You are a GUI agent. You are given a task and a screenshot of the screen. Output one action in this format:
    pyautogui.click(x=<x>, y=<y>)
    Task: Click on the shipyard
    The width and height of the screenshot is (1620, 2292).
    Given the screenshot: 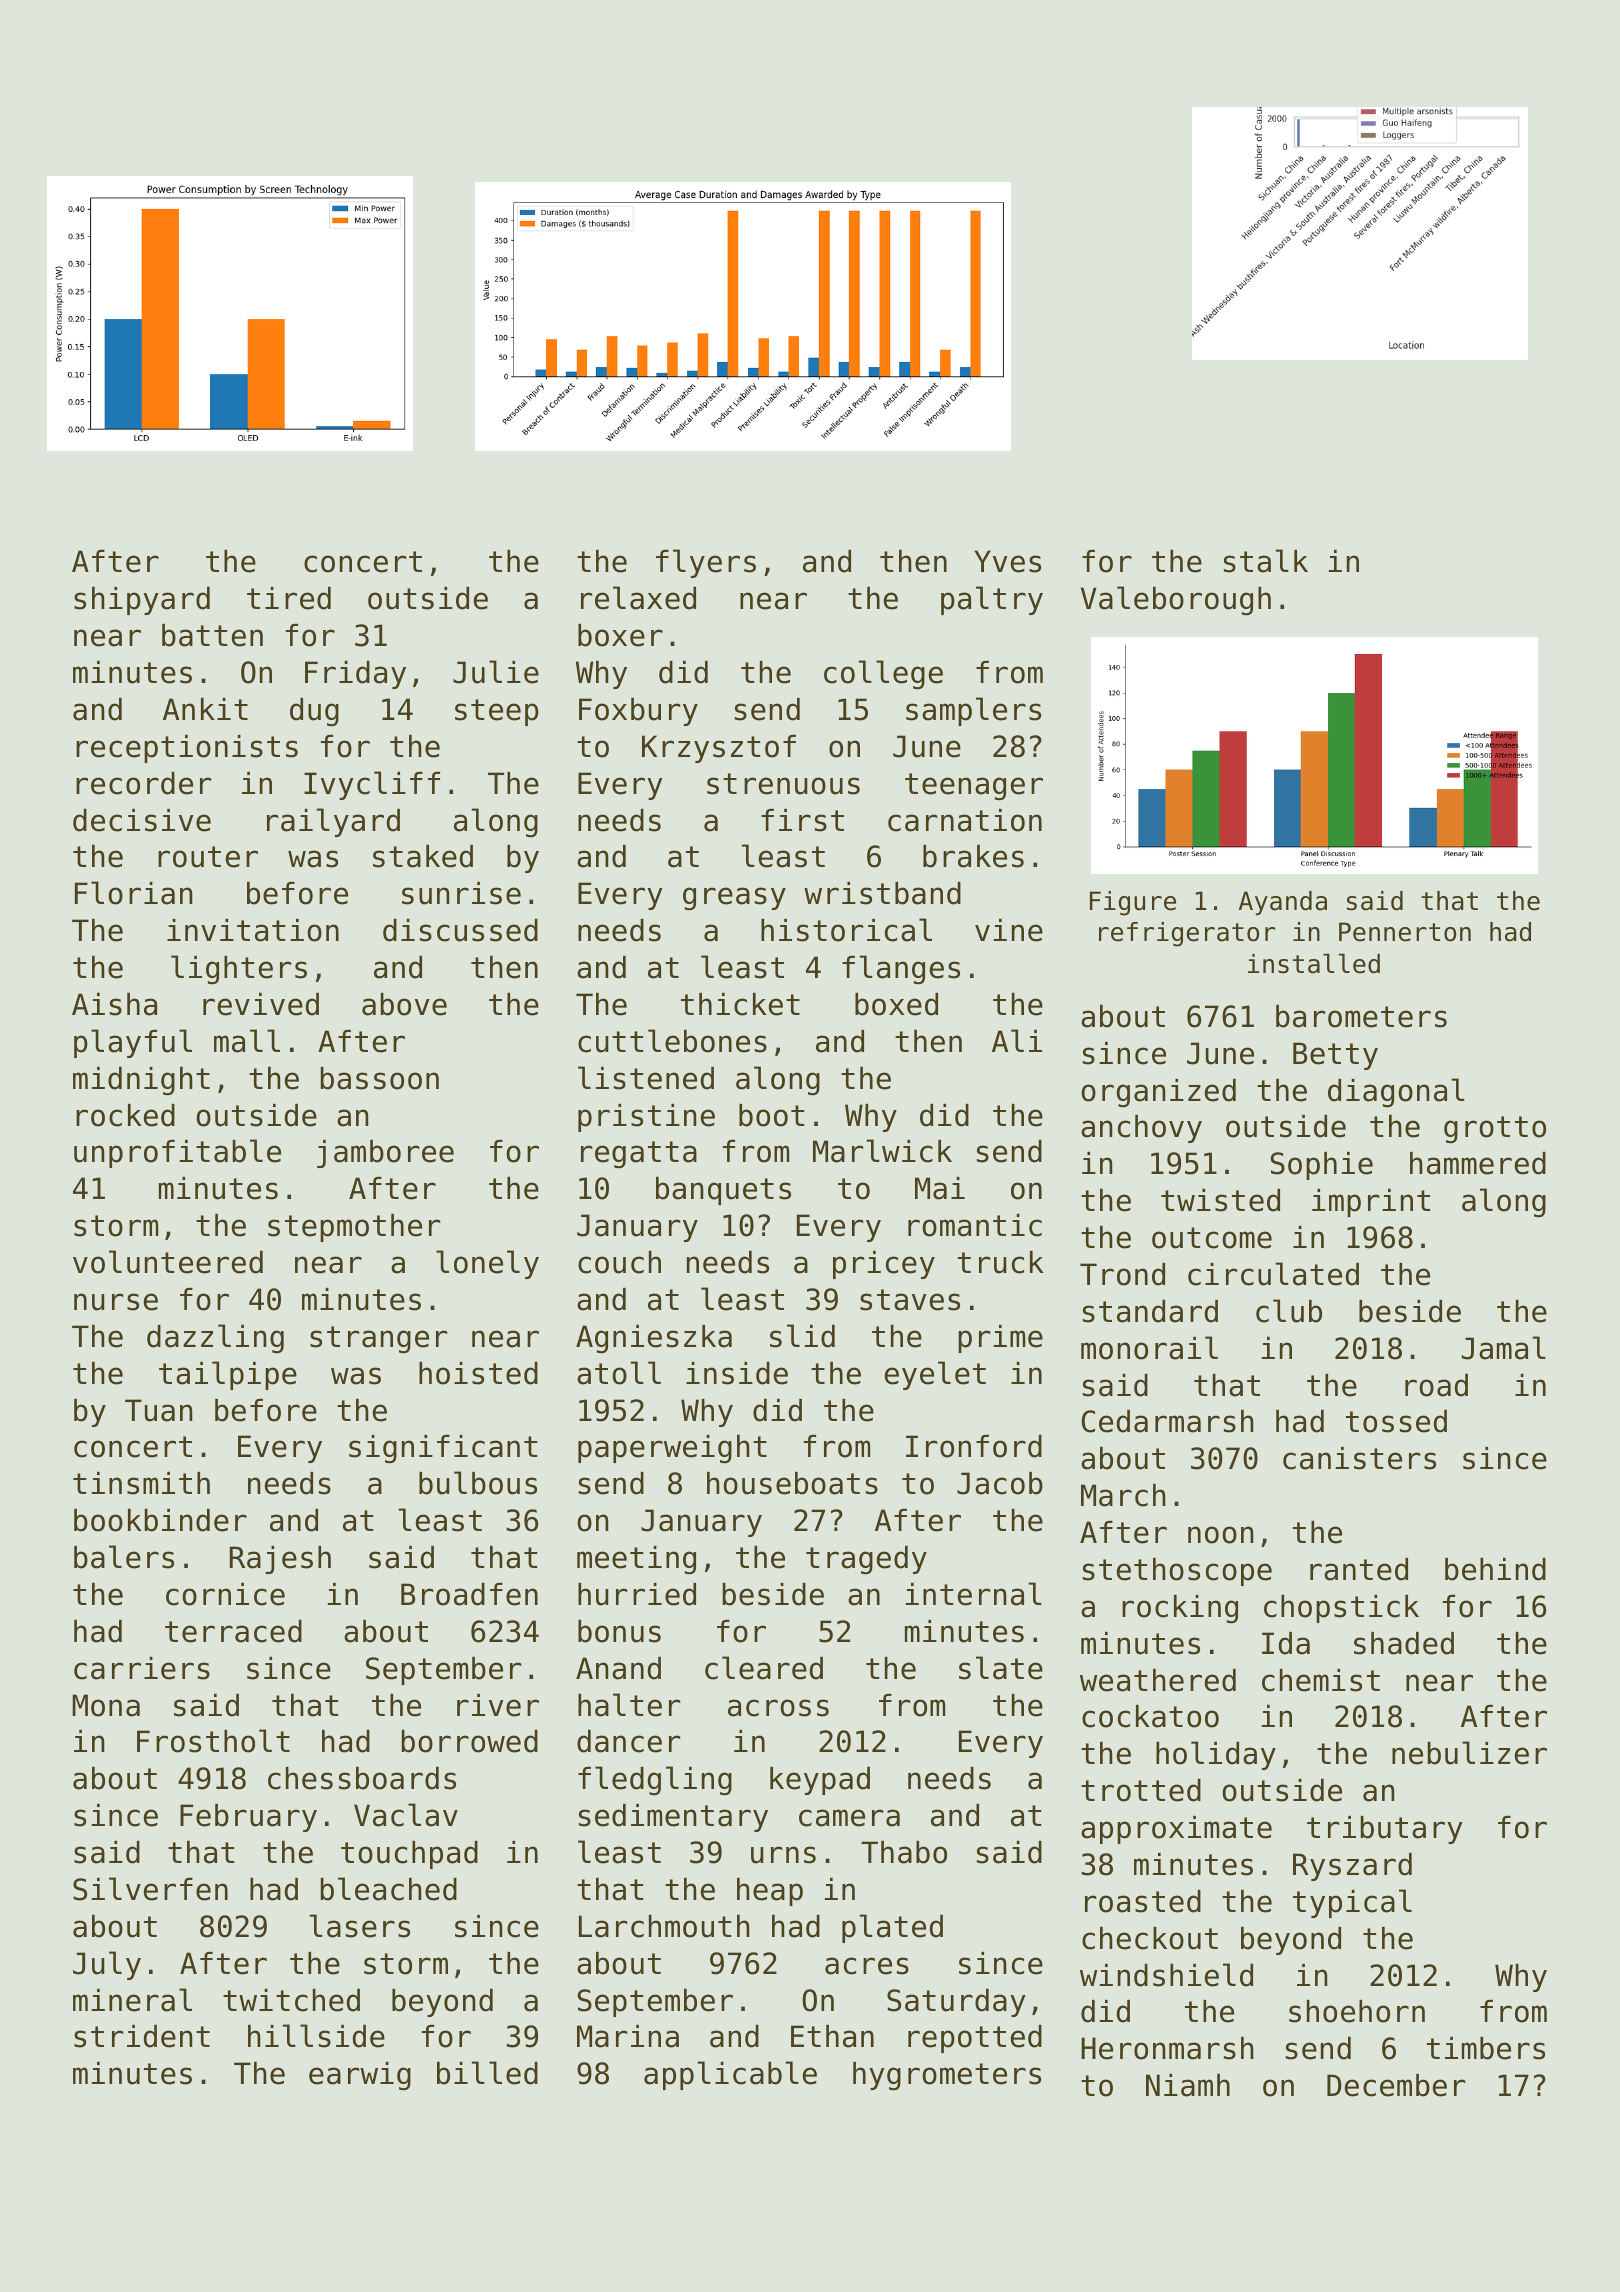 What is the action you would take?
    pyautogui.click(x=142, y=601)
